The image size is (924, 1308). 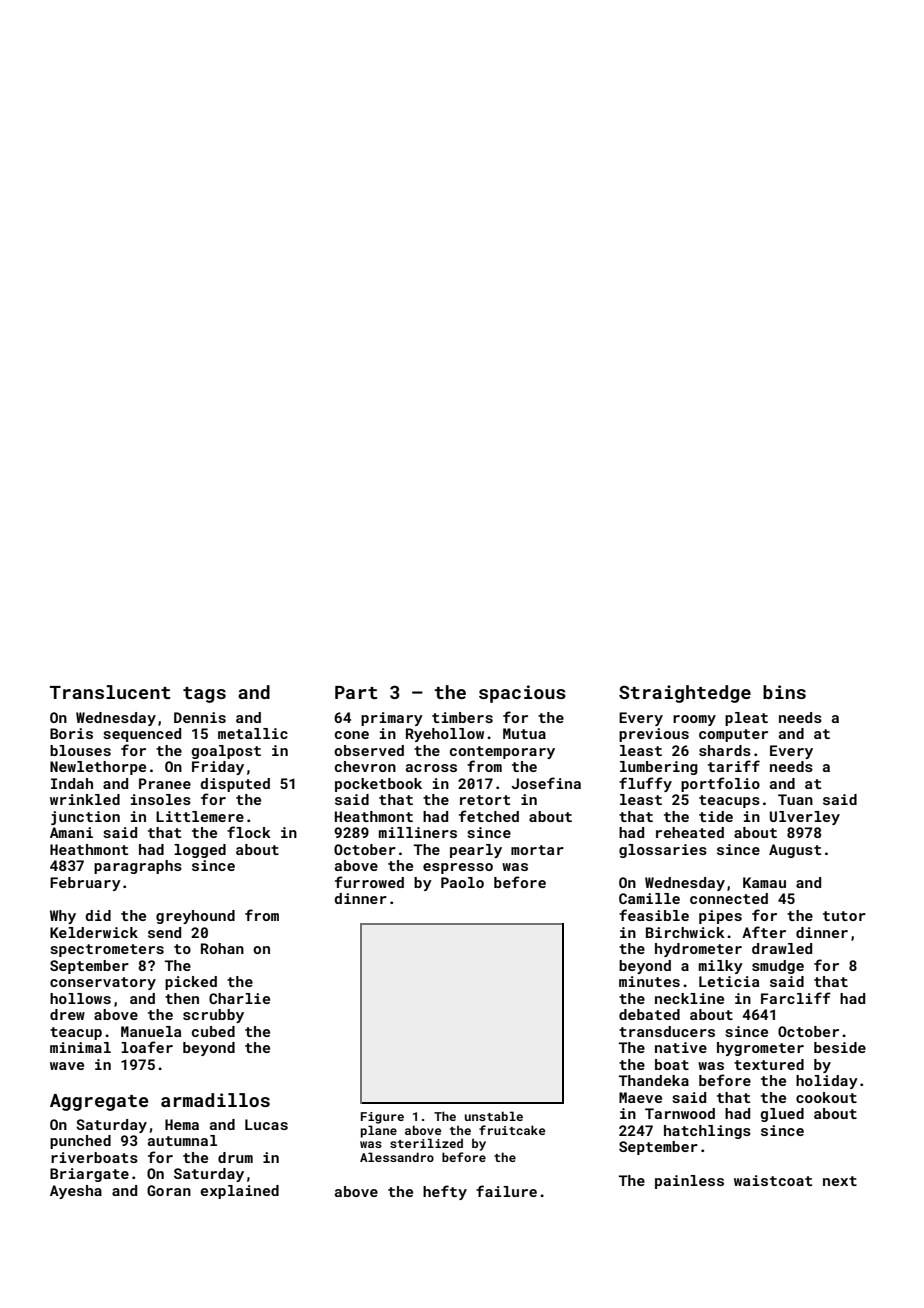 I want to click on hefty, so click(x=445, y=1192).
